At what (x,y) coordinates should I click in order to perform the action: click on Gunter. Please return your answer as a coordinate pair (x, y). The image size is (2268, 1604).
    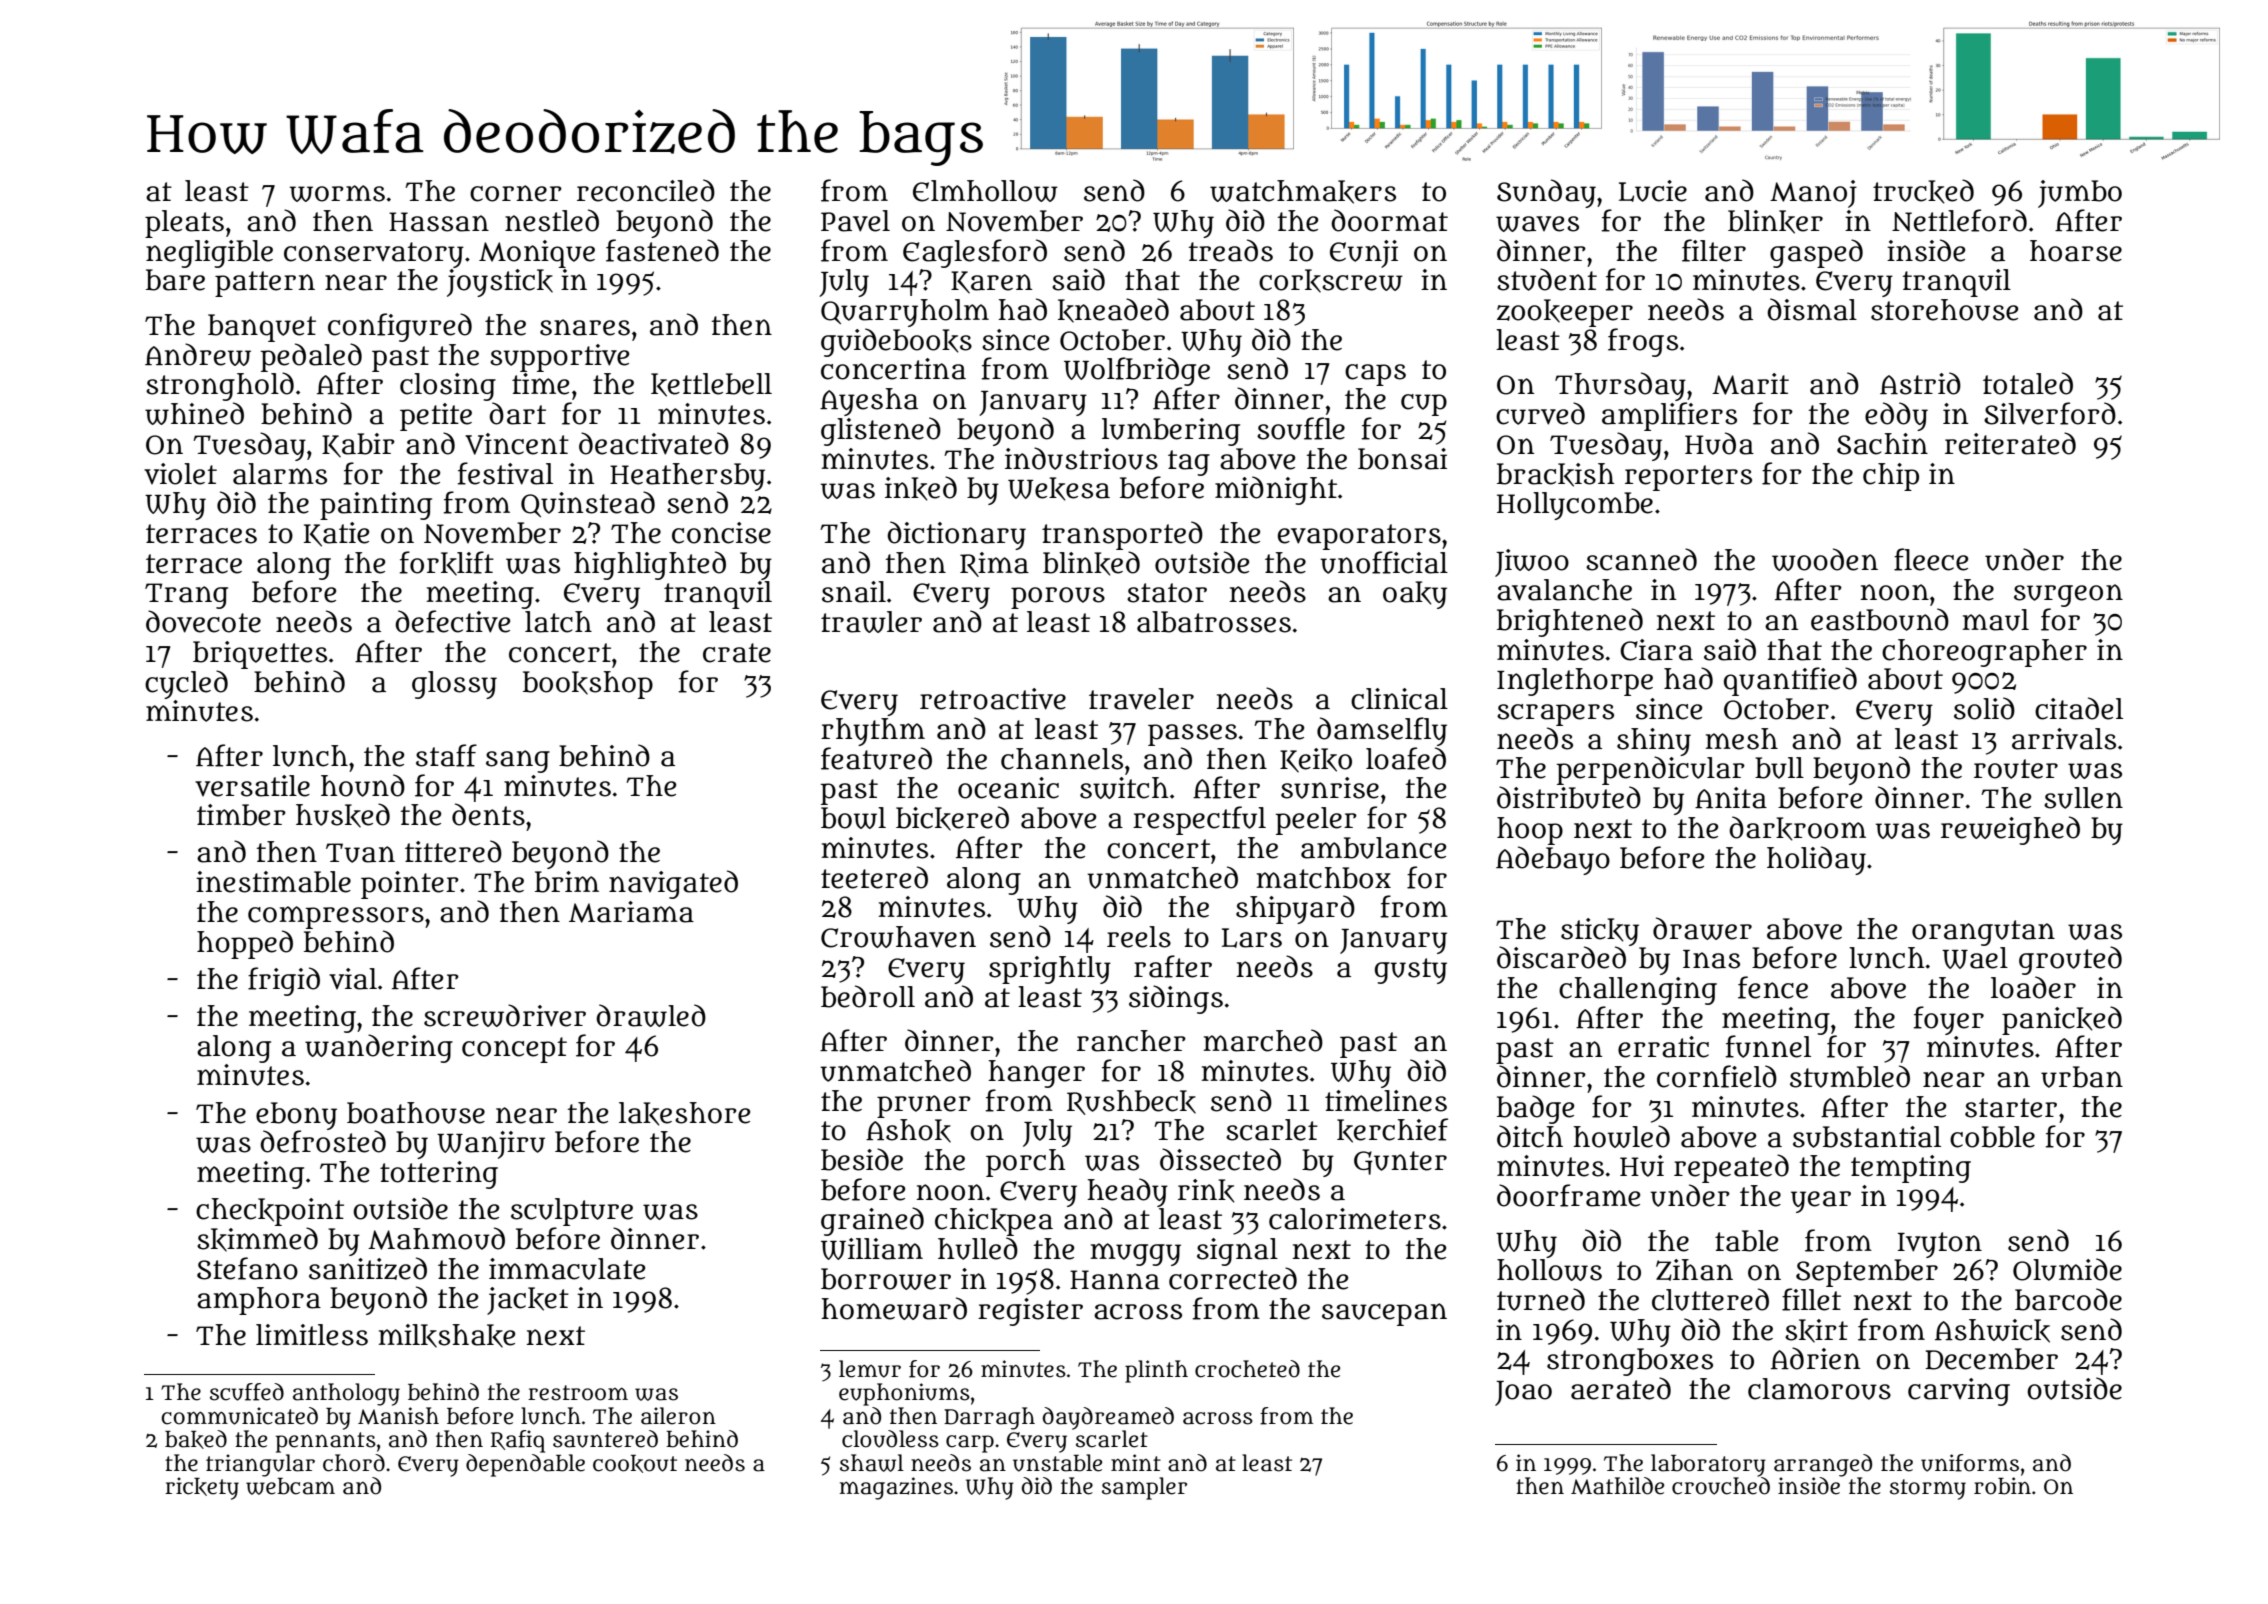
    Looking at the image, I should click on (1400, 1163).
